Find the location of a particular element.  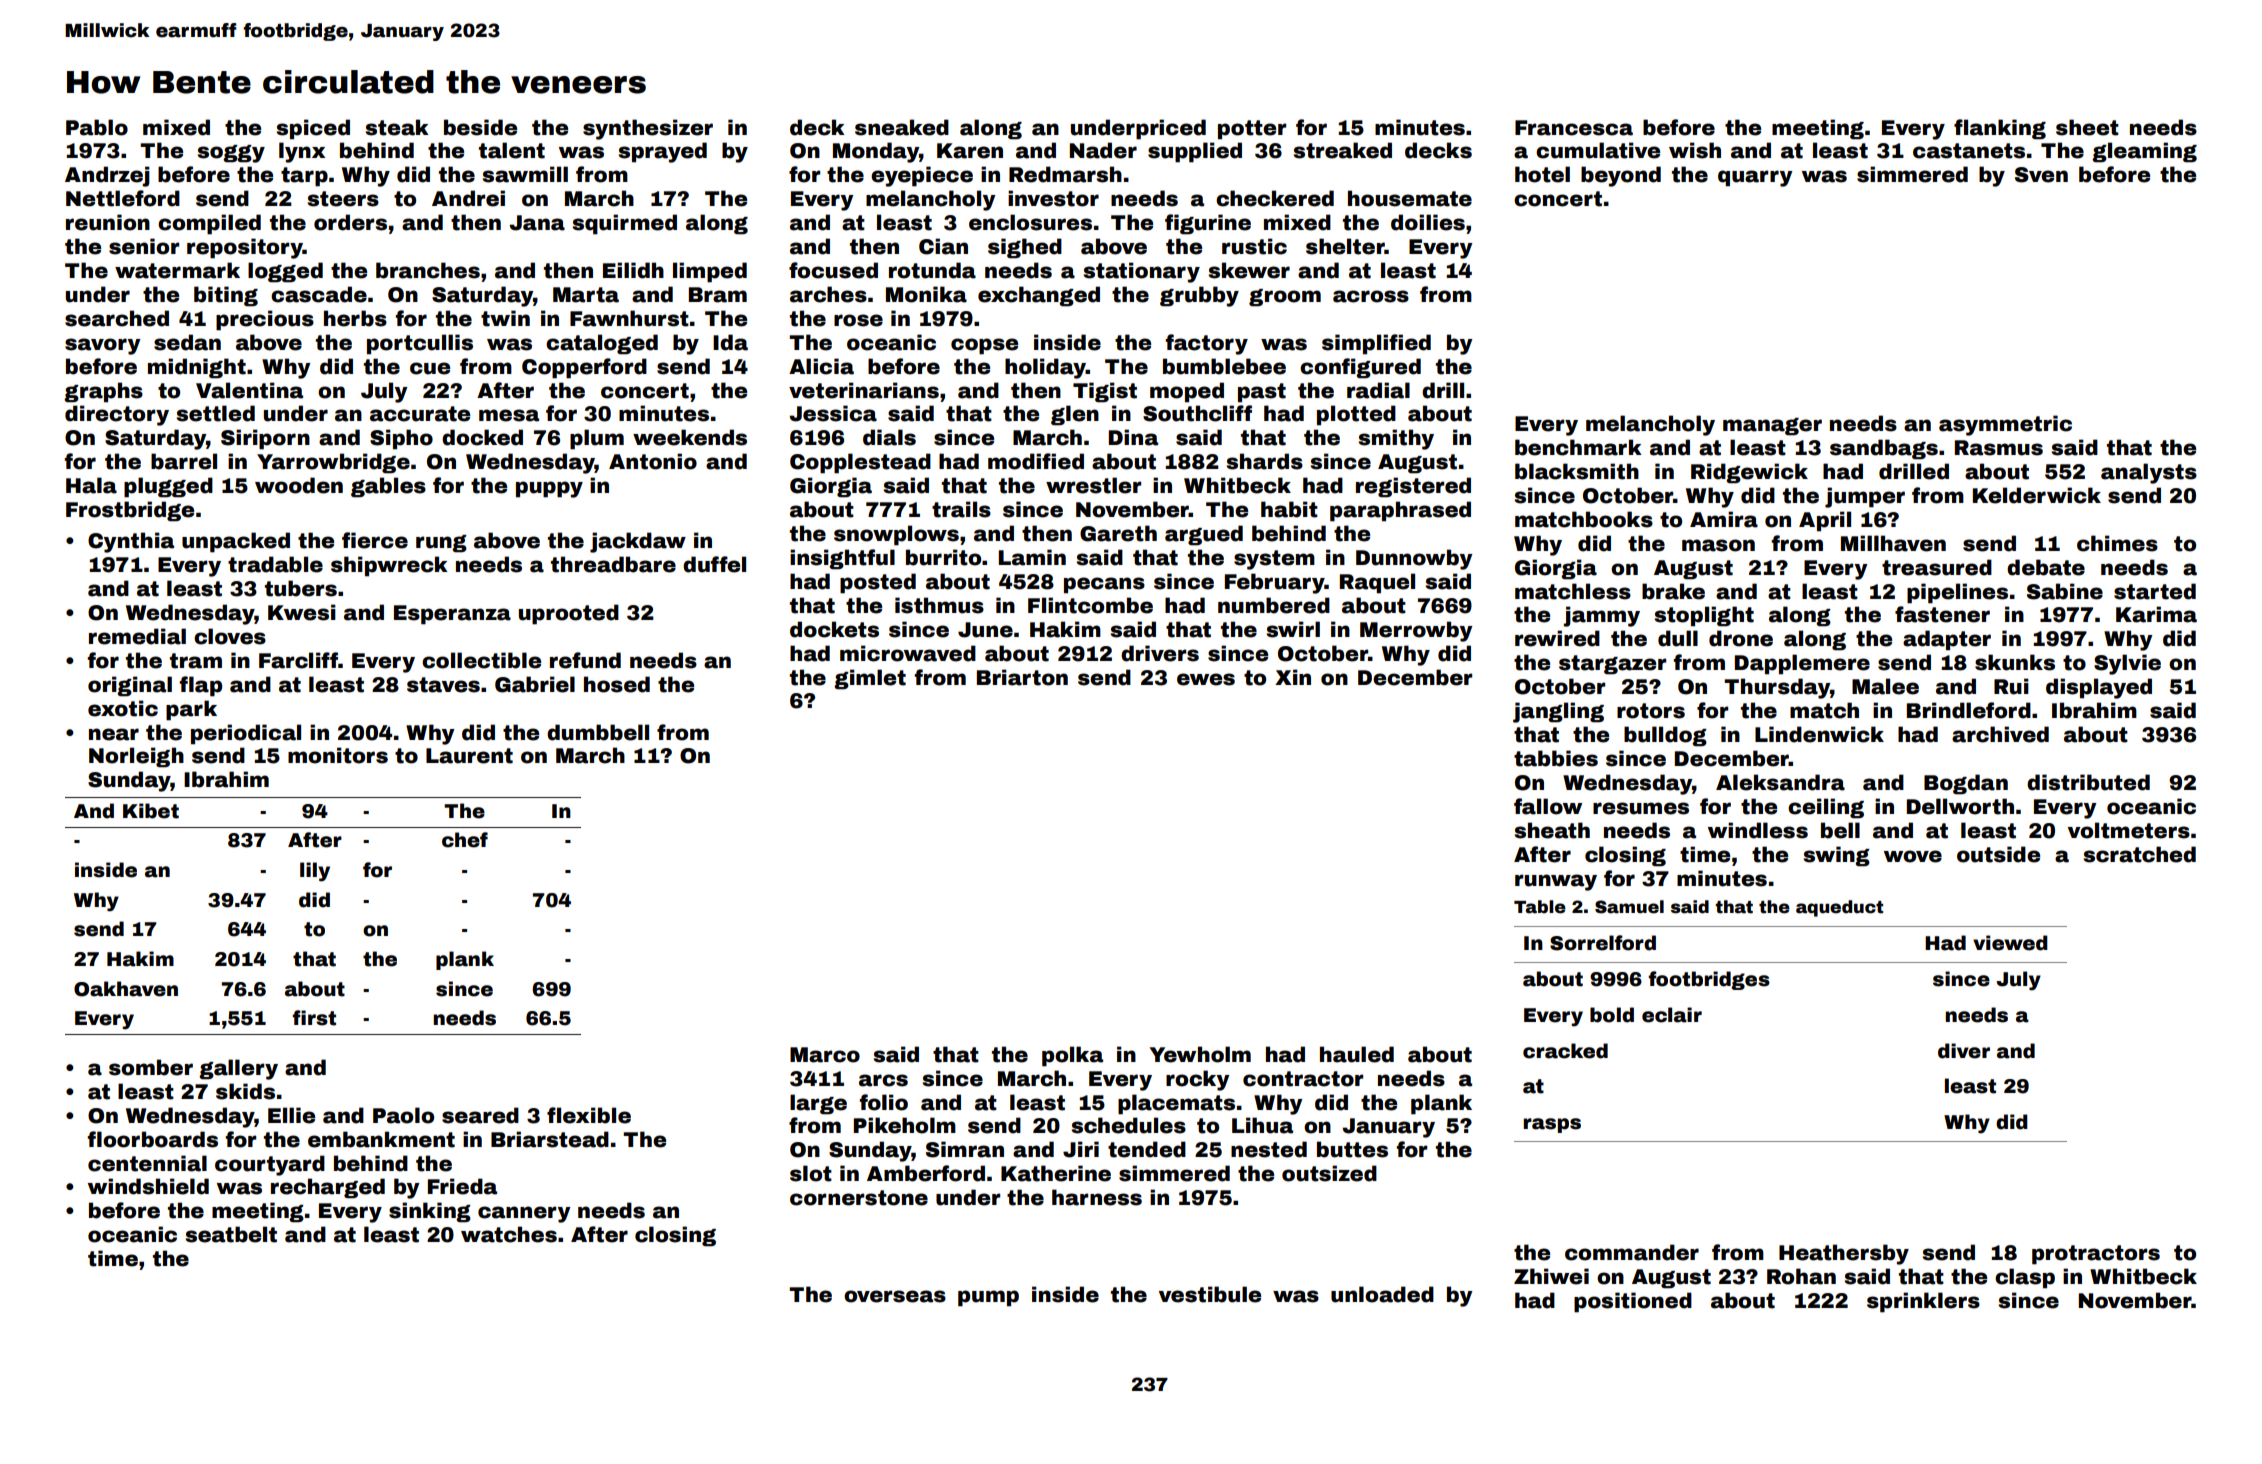

Malee is located at coordinates (1885, 686).
